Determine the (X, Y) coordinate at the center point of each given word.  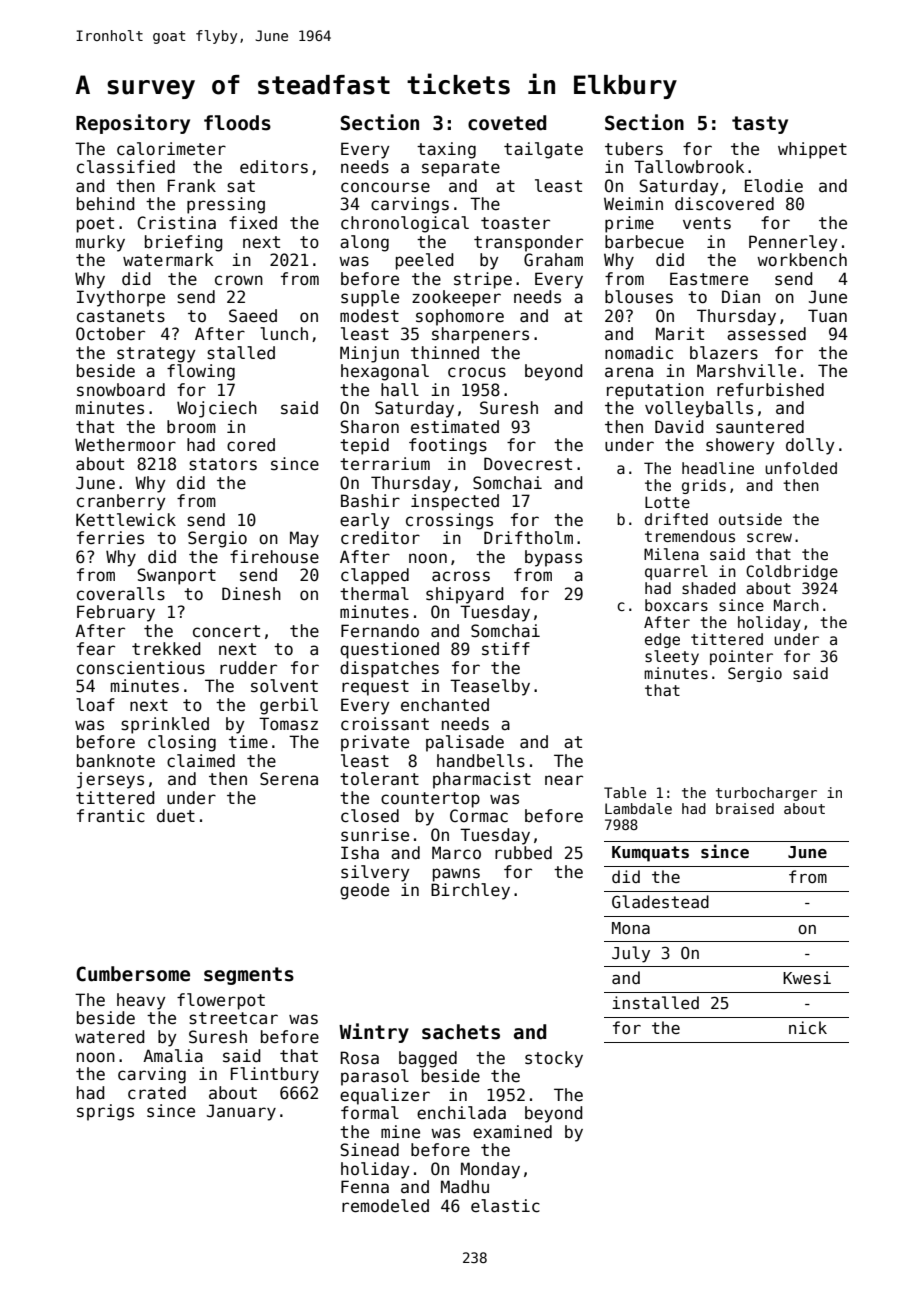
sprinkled (165, 725)
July (631, 954)
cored (251, 445)
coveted (507, 123)
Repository (133, 124)
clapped (375, 576)
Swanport (176, 576)
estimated (455, 427)
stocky (554, 1059)
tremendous (690, 536)
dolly (810, 446)
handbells (481, 761)
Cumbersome (133, 974)
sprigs (105, 1112)
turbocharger (766, 794)
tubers (634, 149)
